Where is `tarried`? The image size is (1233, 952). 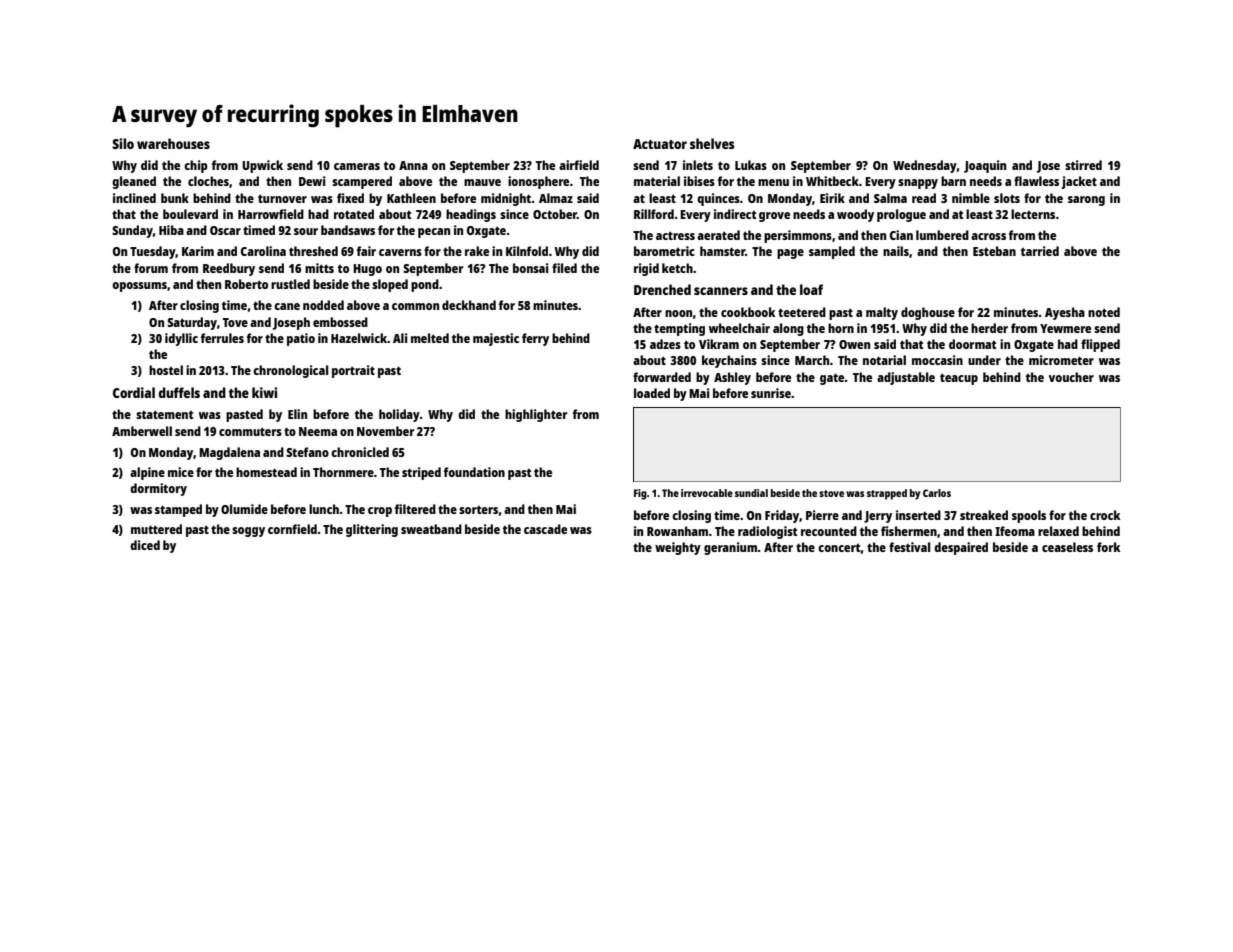
tarried is located at coordinates (1040, 251).
